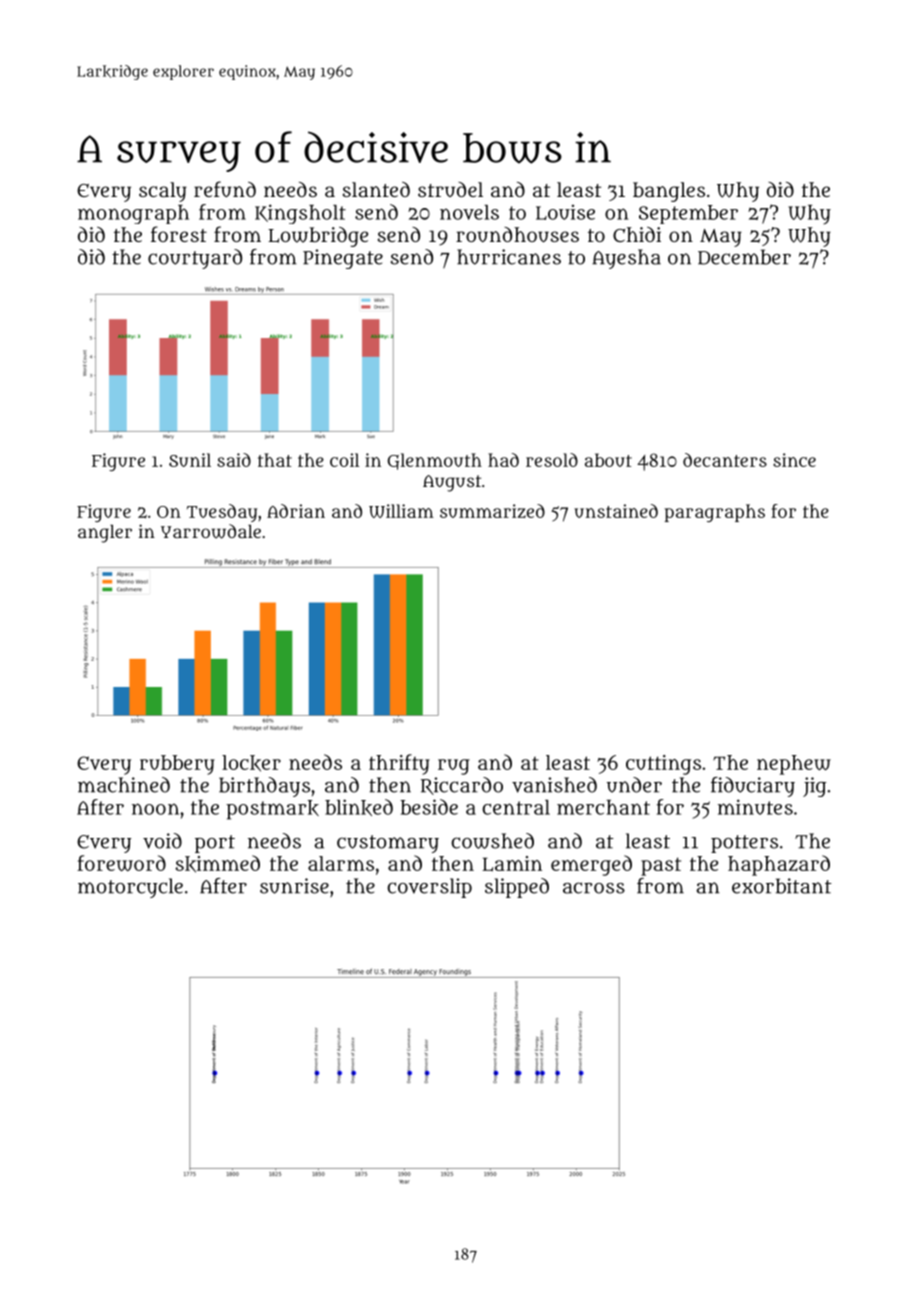 The image size is (908, 1316). Describe the element at coordinates (376, 189) in the screenshot. I see `slanted` at that location.
